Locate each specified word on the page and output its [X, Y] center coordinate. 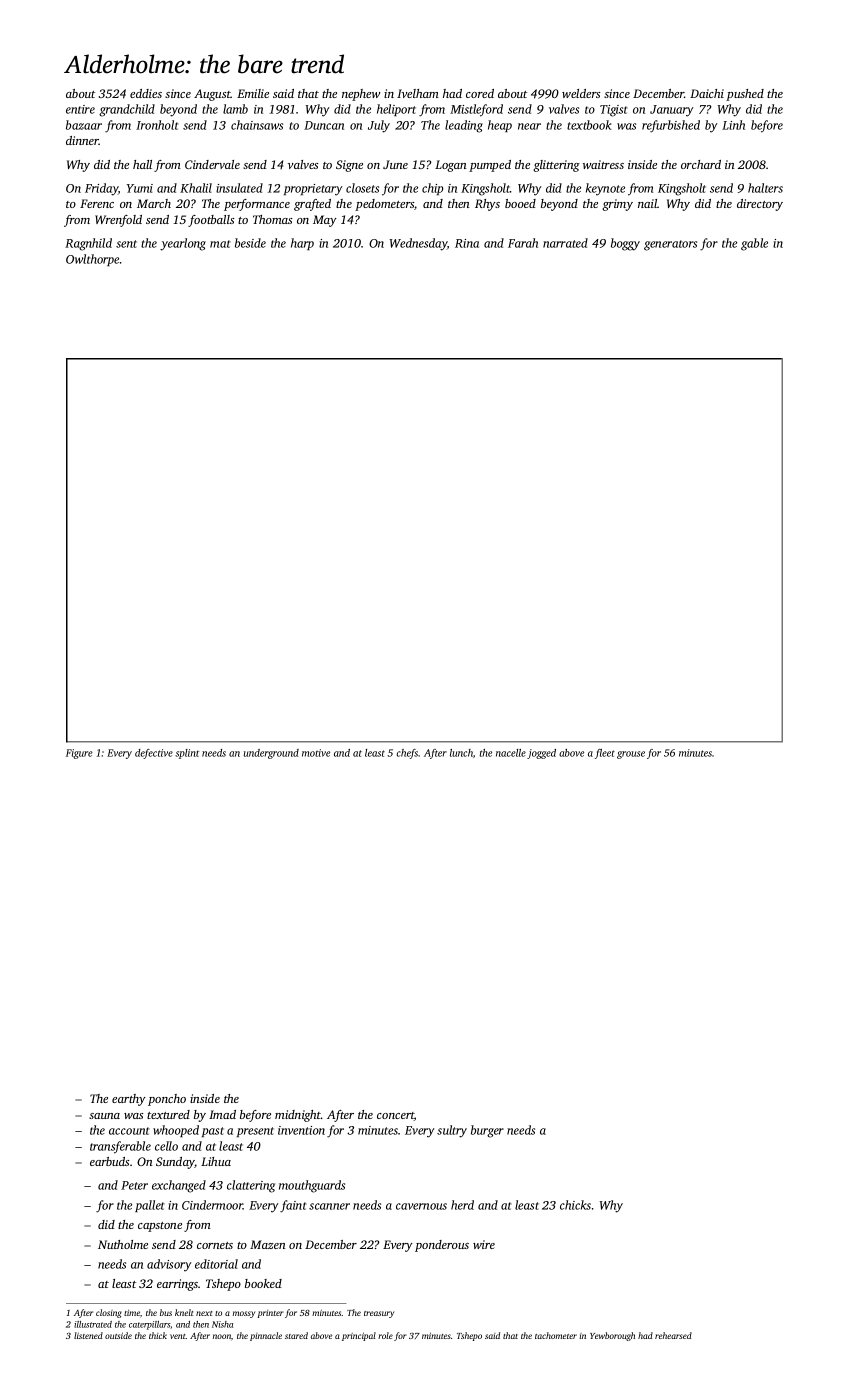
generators [670, 245]
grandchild [127, 110]
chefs [407, 754]
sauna [104, 1116]
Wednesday [418, 244]
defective [154, 754]
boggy [625, 244]
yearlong [183, 244]
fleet [605, 754]
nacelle [511, 753]
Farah [523, 243]
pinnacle [266, 1336]
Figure [79, 754]
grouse [631, 755]
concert [395, 1116]
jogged [541, 754]
